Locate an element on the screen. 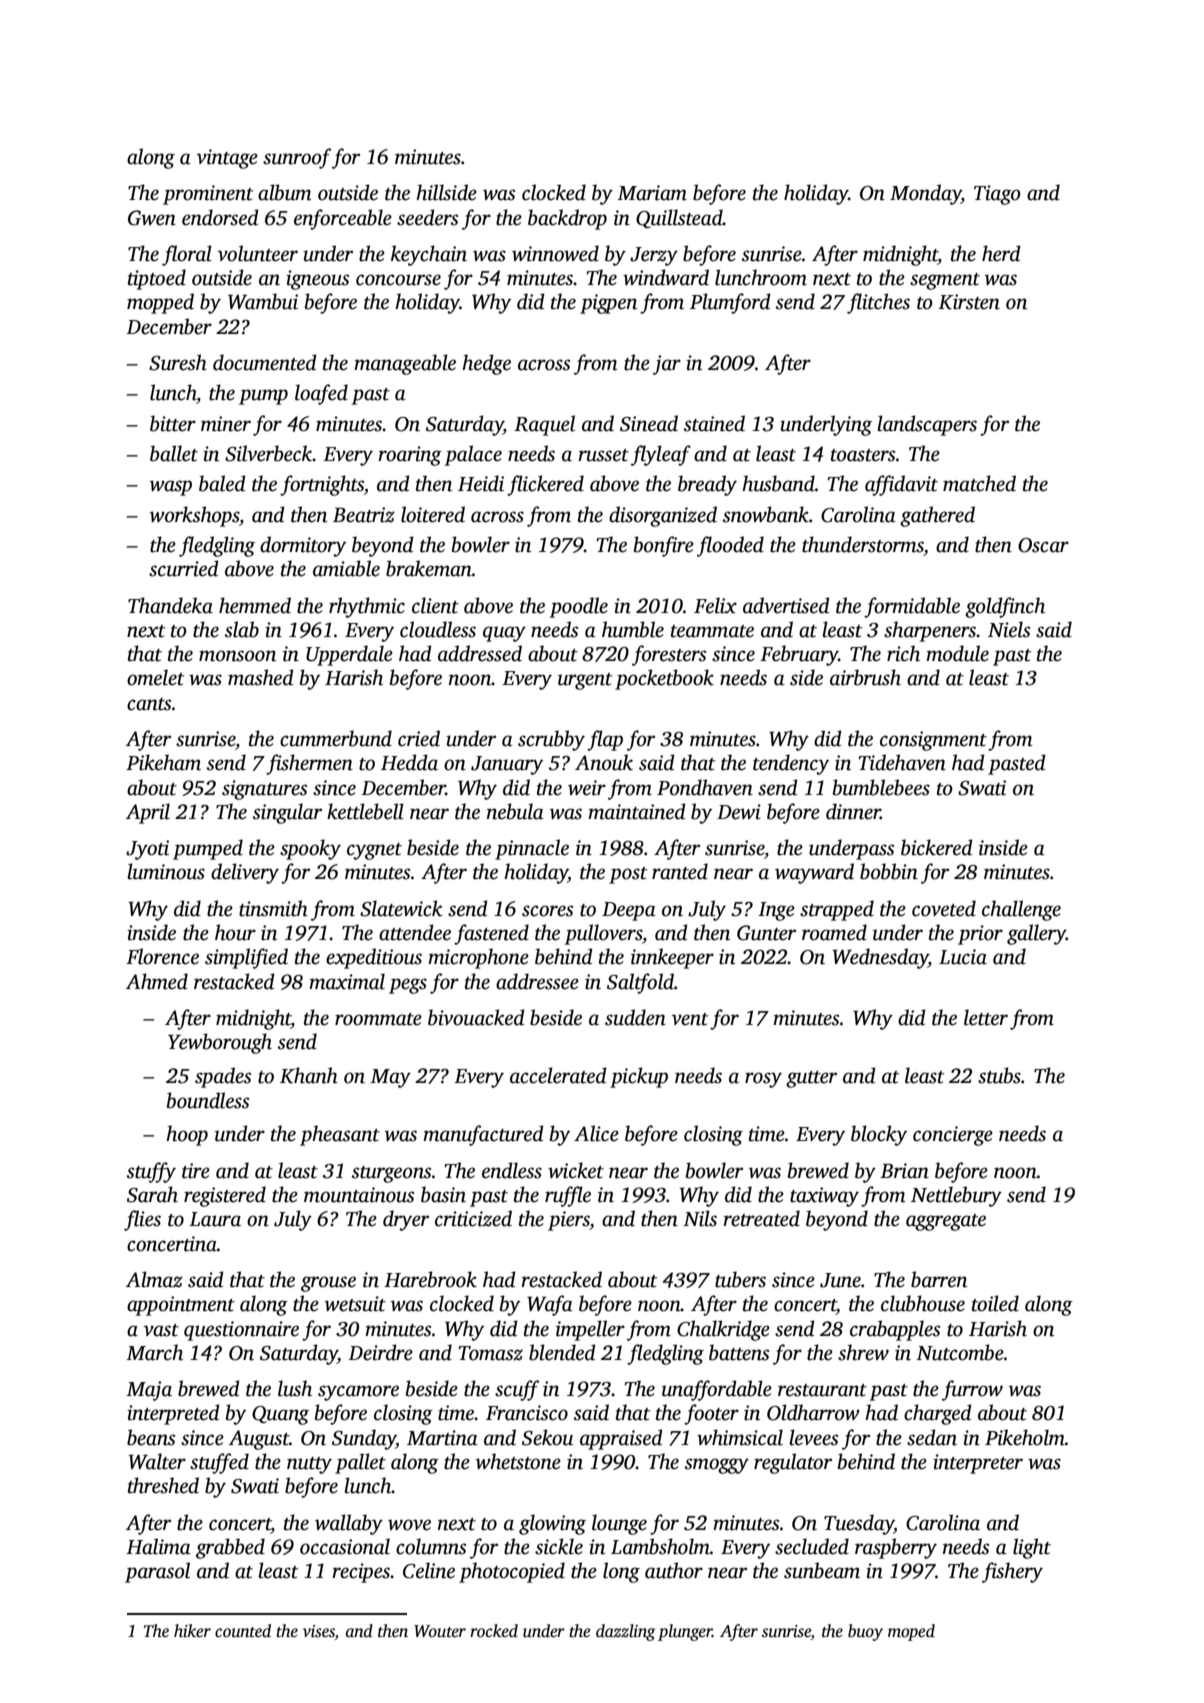 The width and height of the screenshot is (1204, 1703). maintained is located at coordinates (636, 811).
